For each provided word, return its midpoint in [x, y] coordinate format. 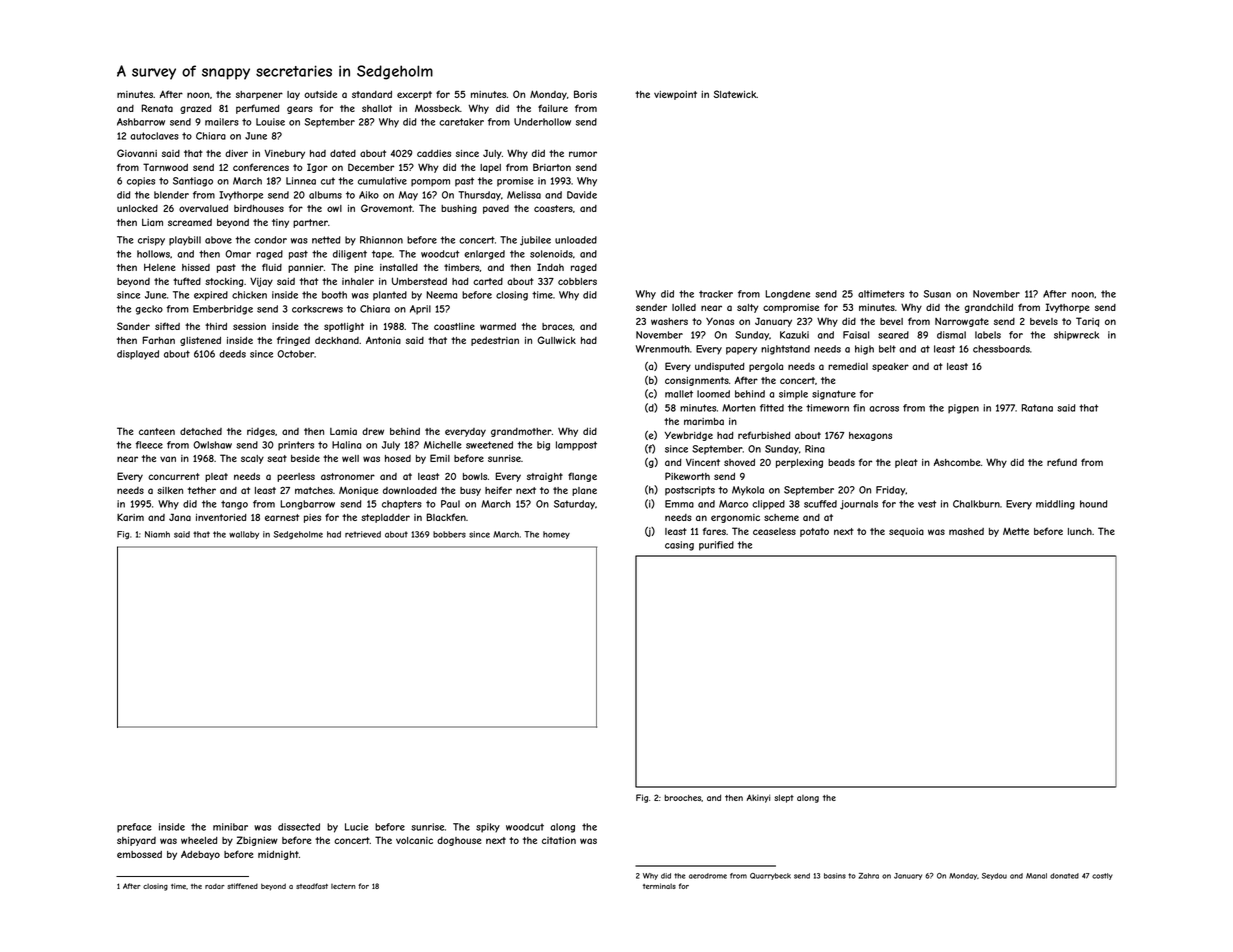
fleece [149, 445]
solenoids [551, 254]
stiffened [242, 886]
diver [236, 153]
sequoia [906, 532]
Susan [937, 294]
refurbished [764, 435]
